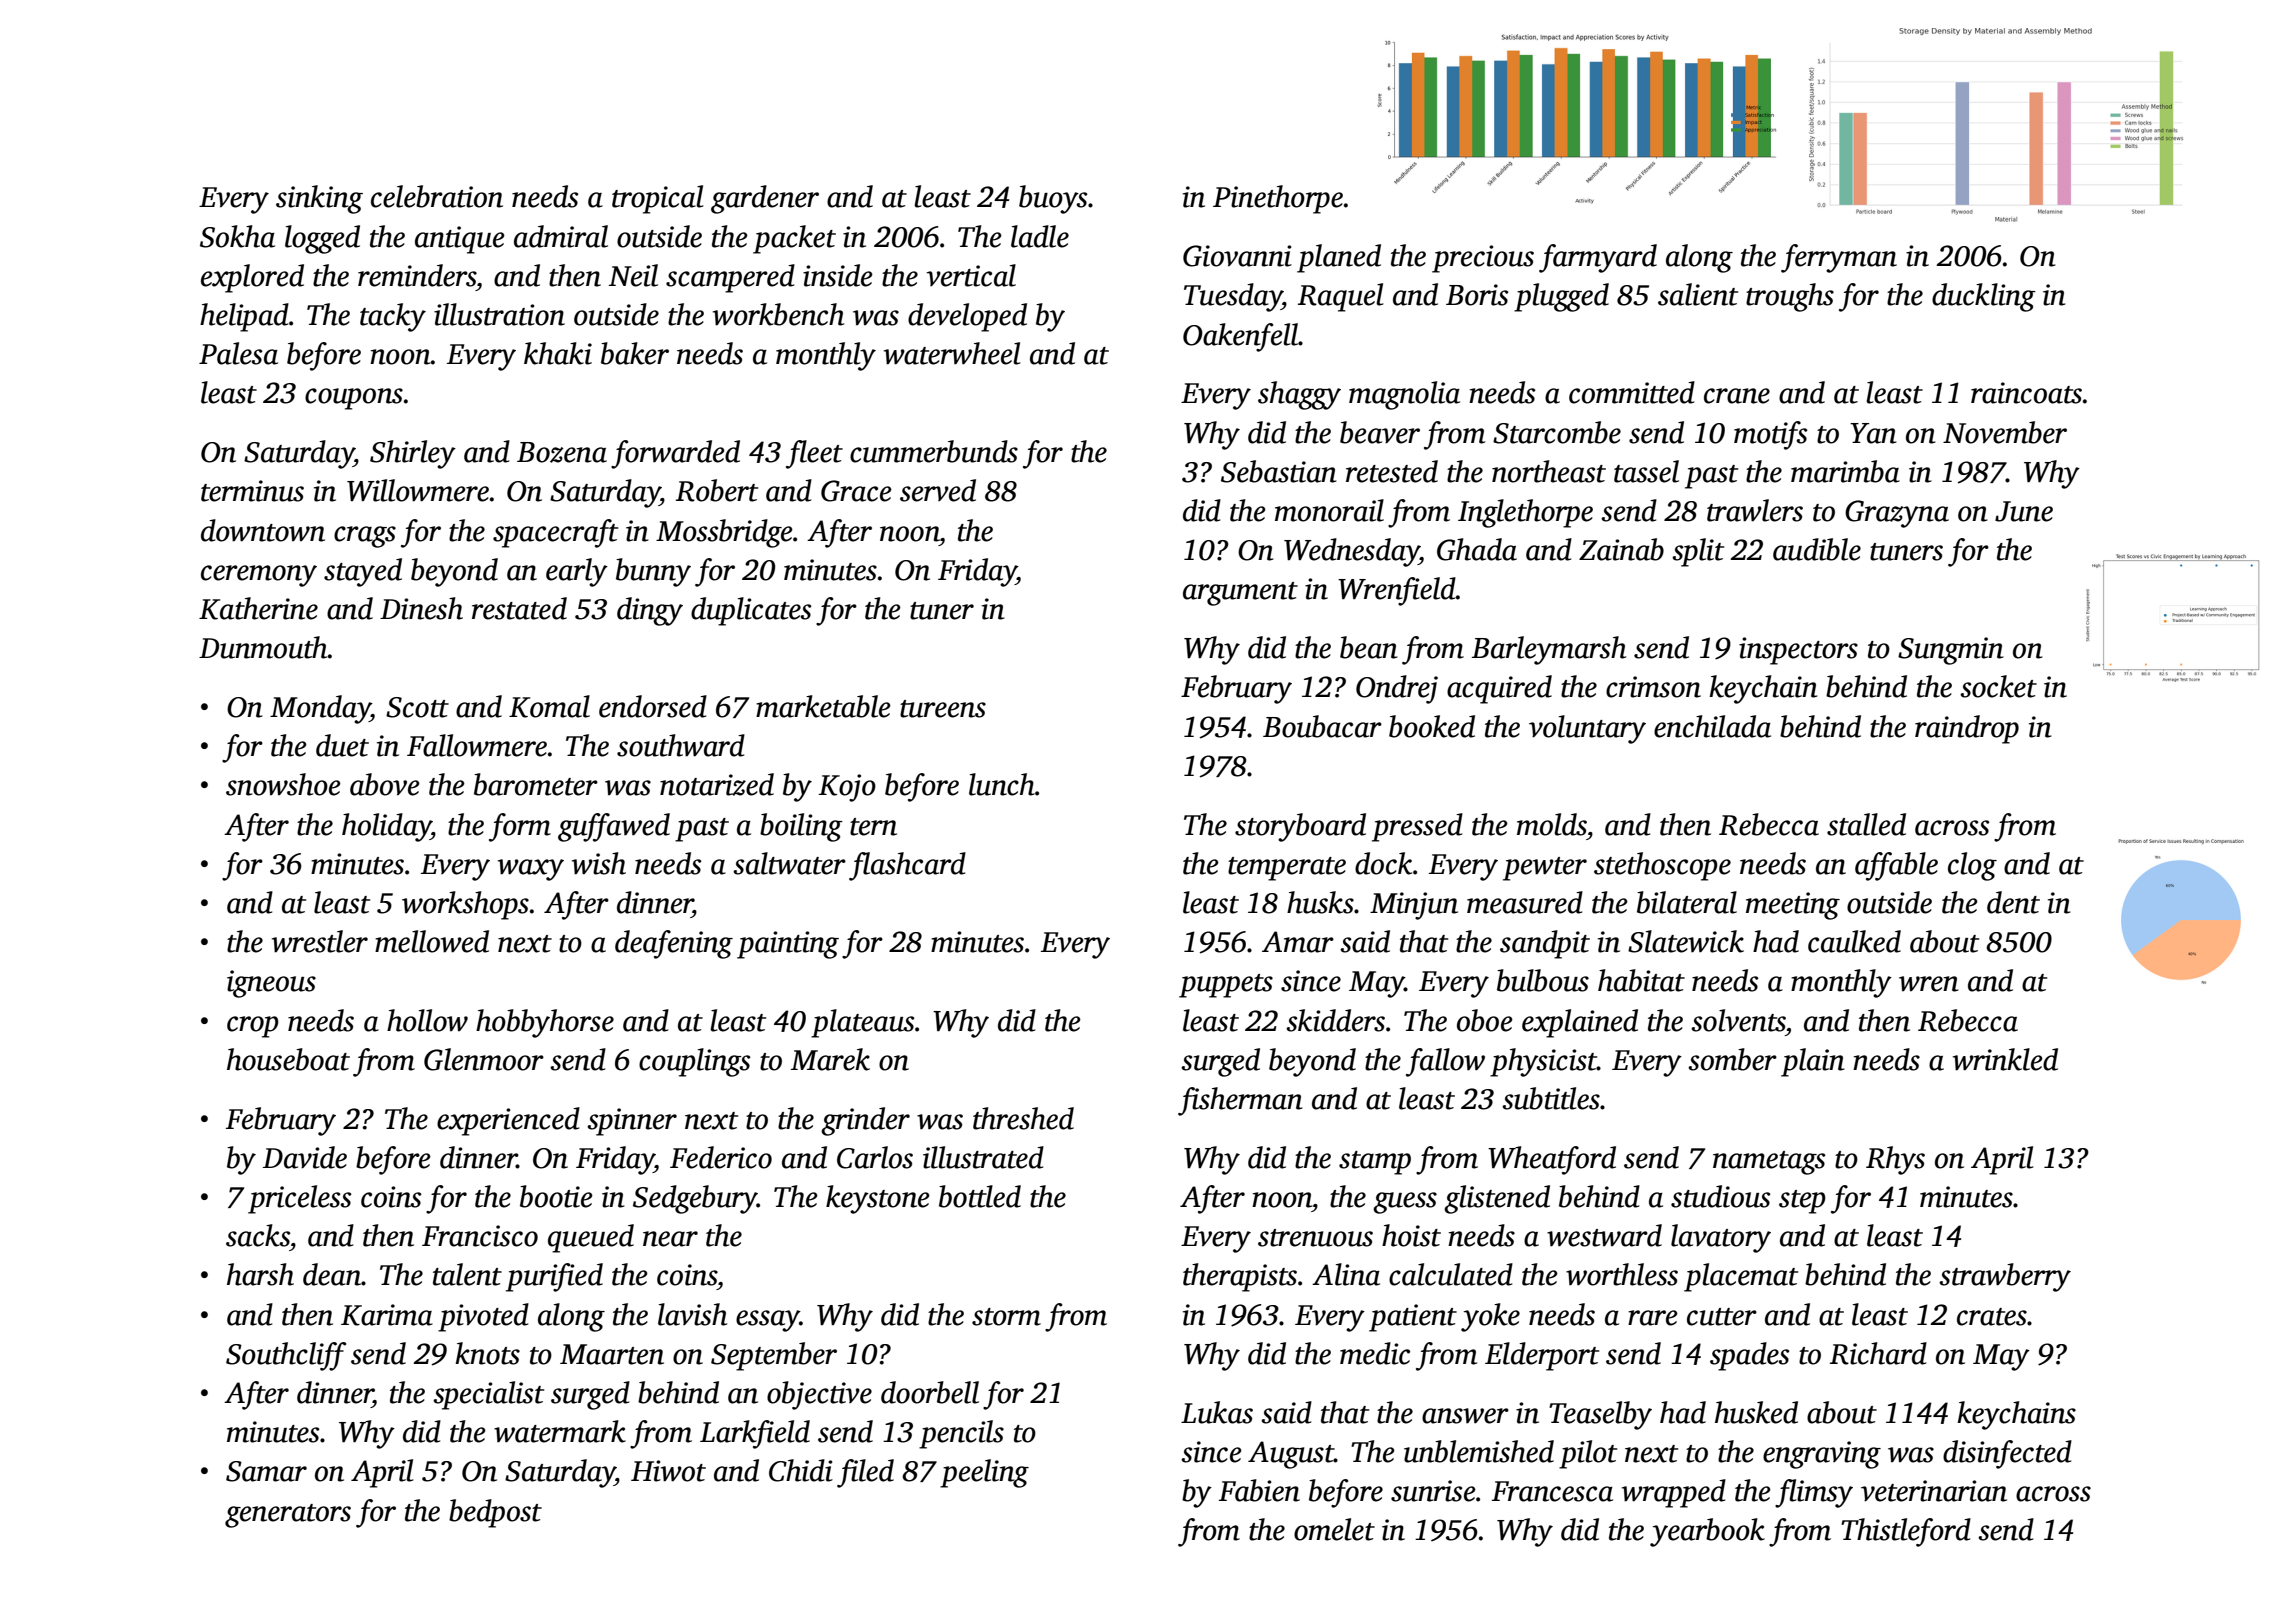 This page has height=1620, width=2292. Describe the element at coordinates (1839, 258) in the page. I see `ferryman` at that location.
